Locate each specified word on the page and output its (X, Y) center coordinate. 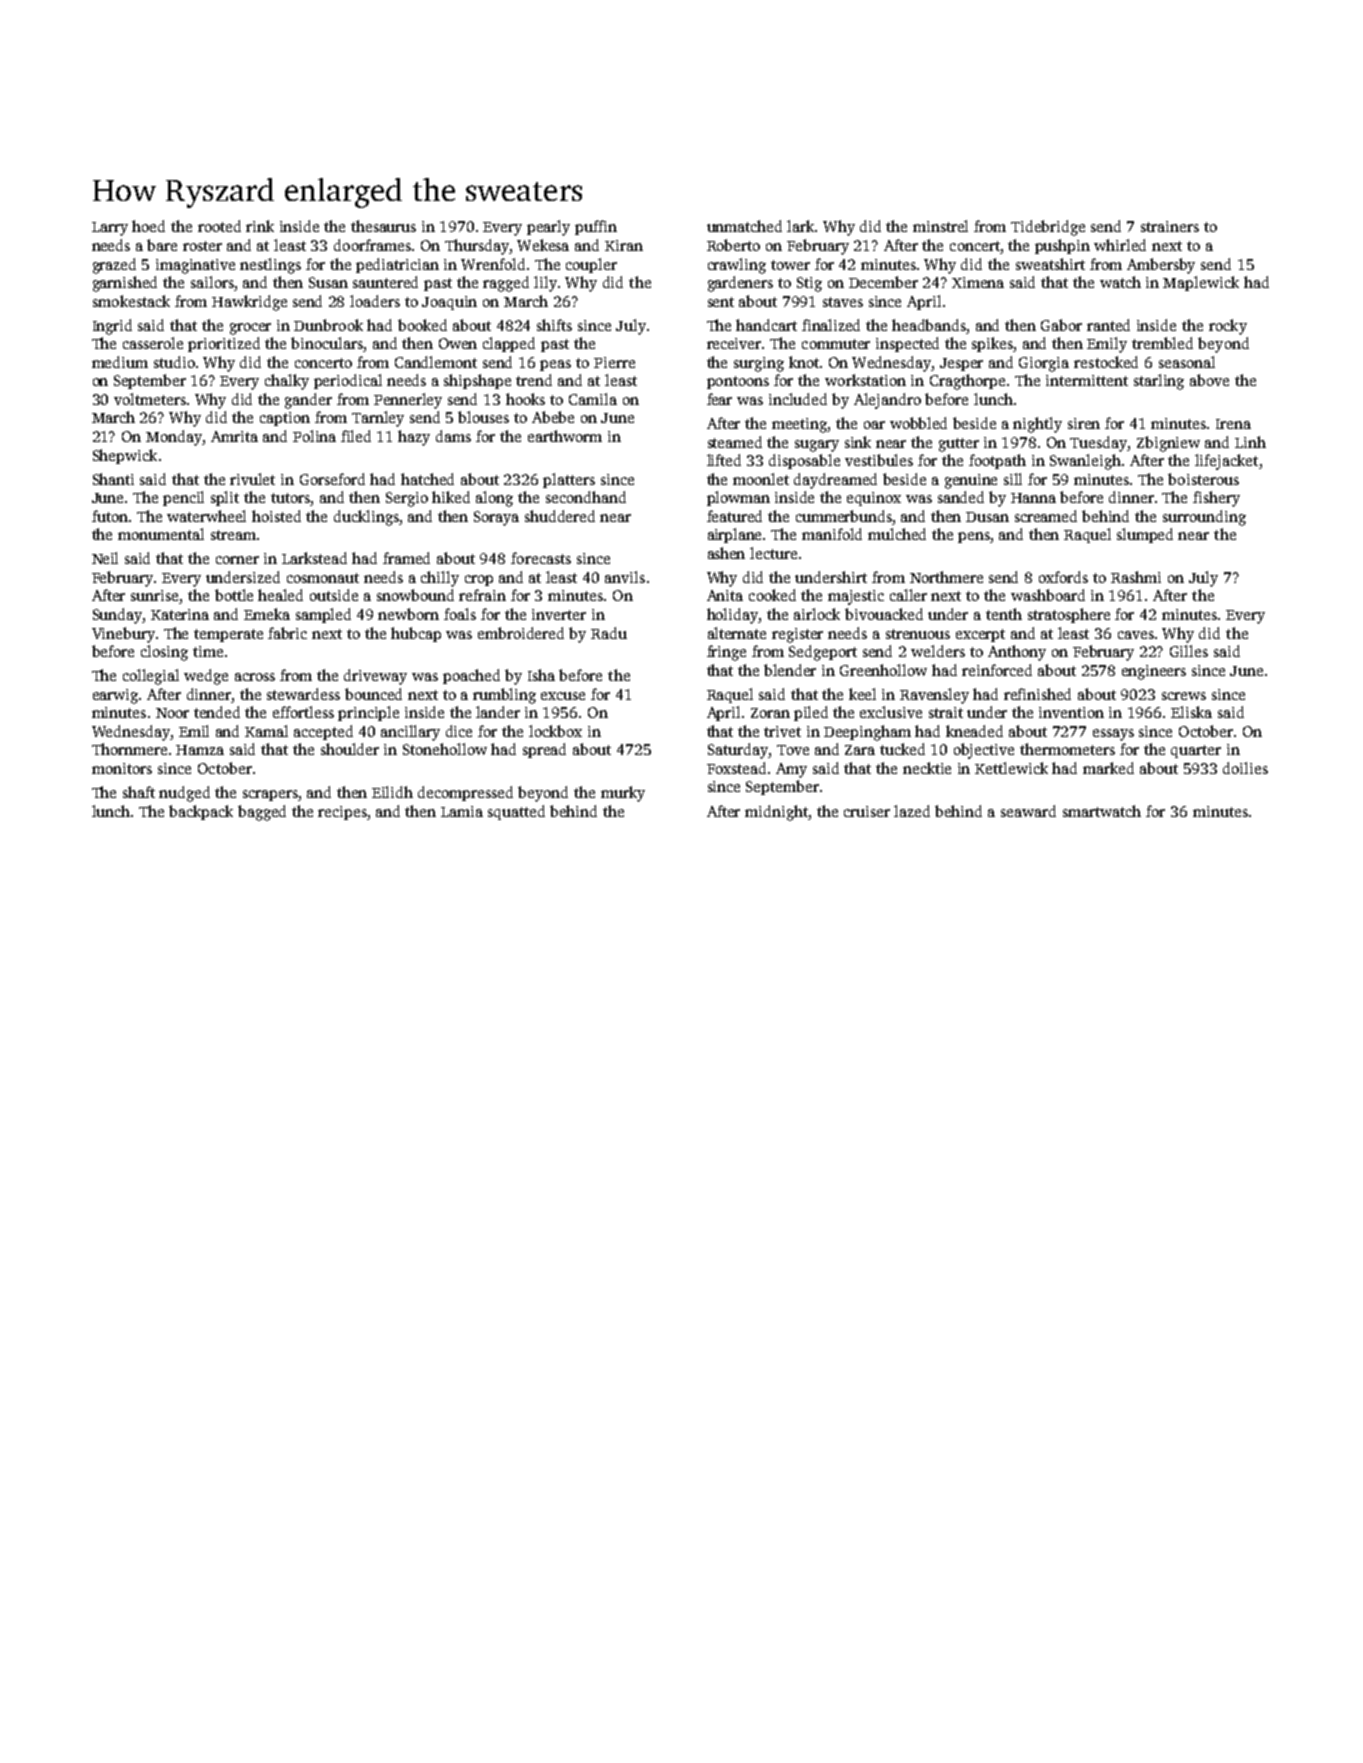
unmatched (744, 226)
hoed (148, 226)
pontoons (738, 382)
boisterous (1203, 479)
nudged (184, 794)
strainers (1170, 226)
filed (356, 436)
